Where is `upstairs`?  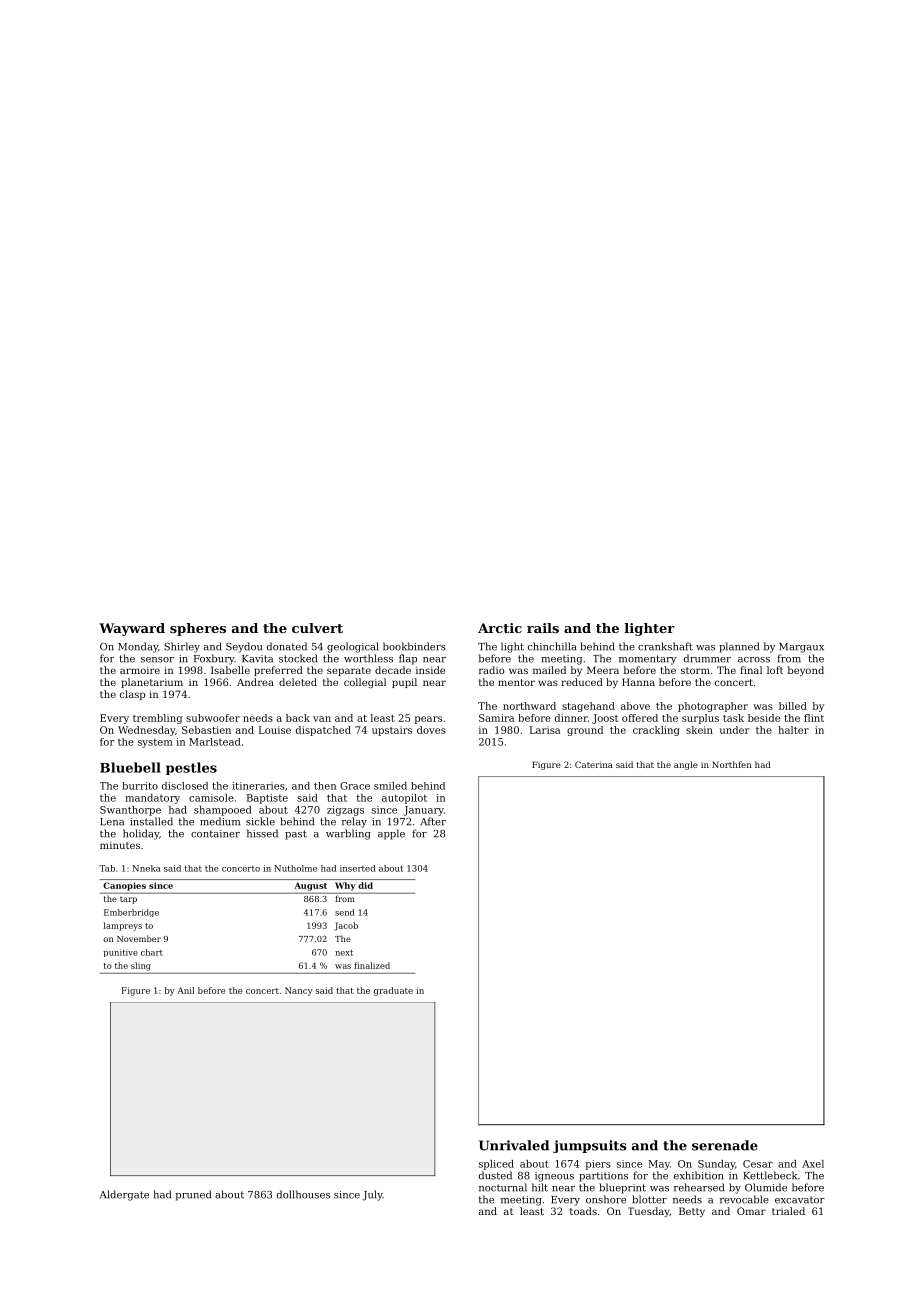 upstairs is located at coordinates (392, 731).
